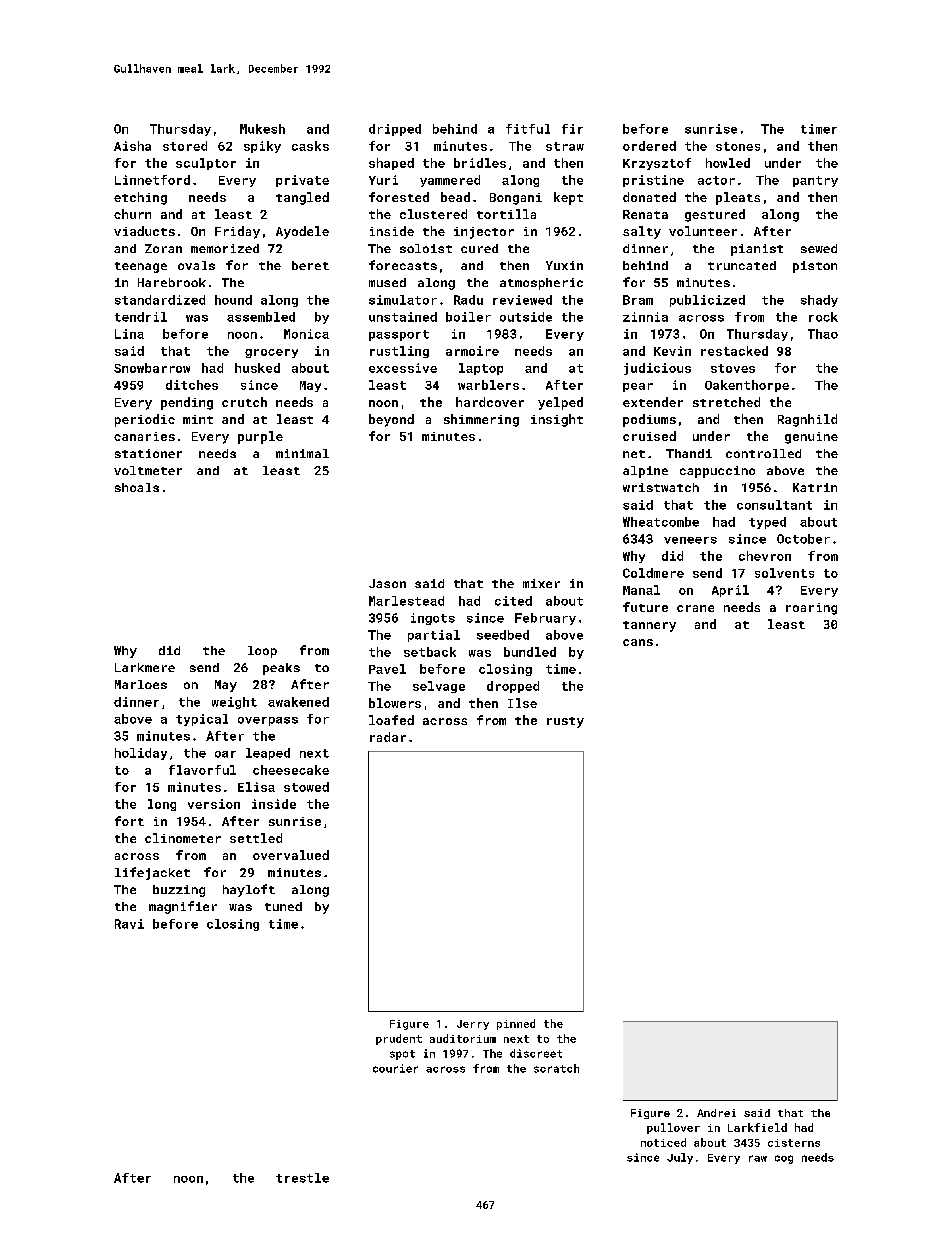  Describe the element at coordinates (716, 1113) in the screenshot. I see `Andrei` at that location.
